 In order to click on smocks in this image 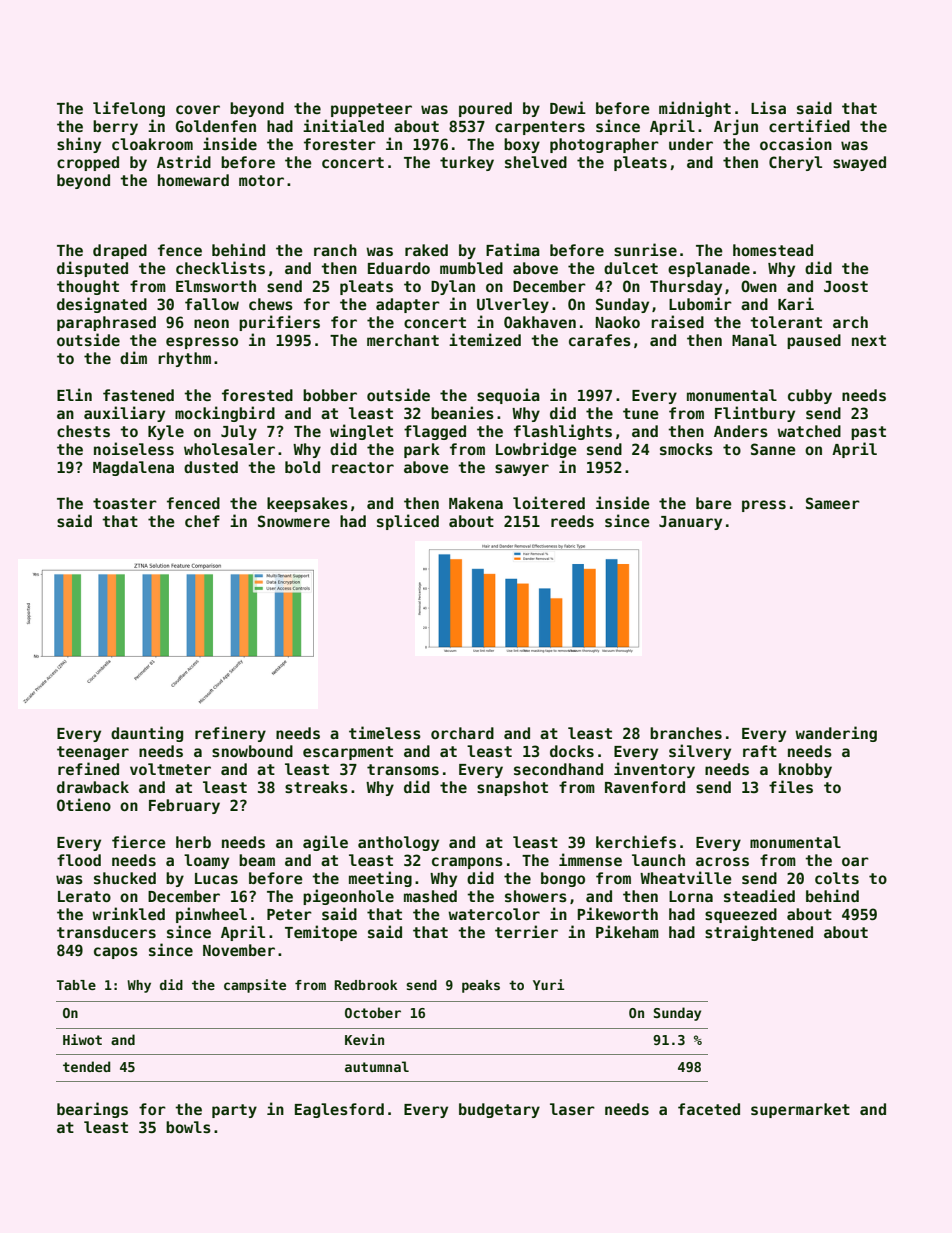, I will do `click(686, 449)`.
